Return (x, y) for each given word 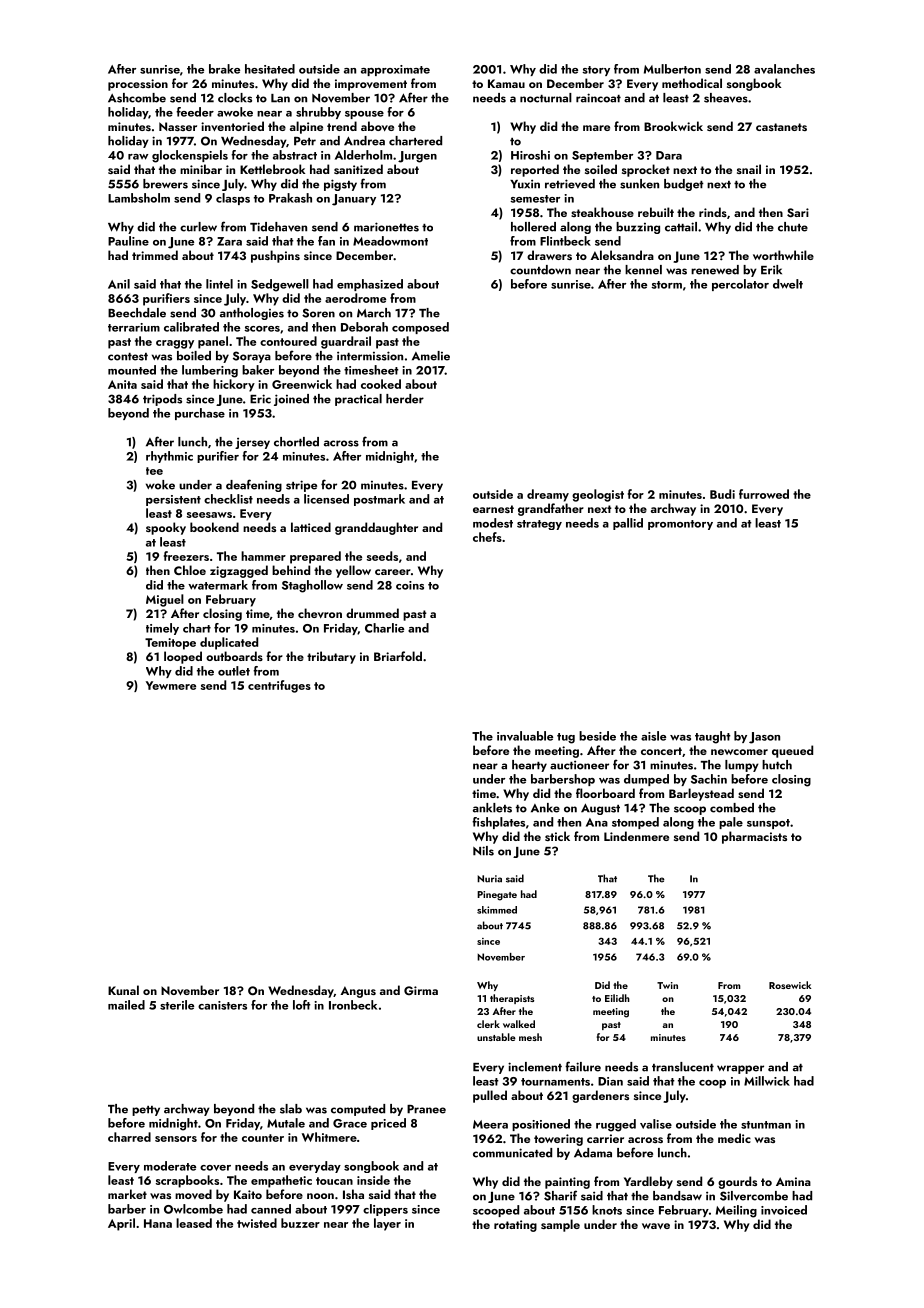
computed (358, 1110)
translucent (683, 1067)
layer (387, 1224)
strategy (539, 525)
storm (666, 285)
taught (713, 737)
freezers (186, 556)
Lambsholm (139, 198)
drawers (549, 255)
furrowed (764, 494)
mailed (126, 1005)
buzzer (300, 1223)
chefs (487, 537)
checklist (228, 499)
